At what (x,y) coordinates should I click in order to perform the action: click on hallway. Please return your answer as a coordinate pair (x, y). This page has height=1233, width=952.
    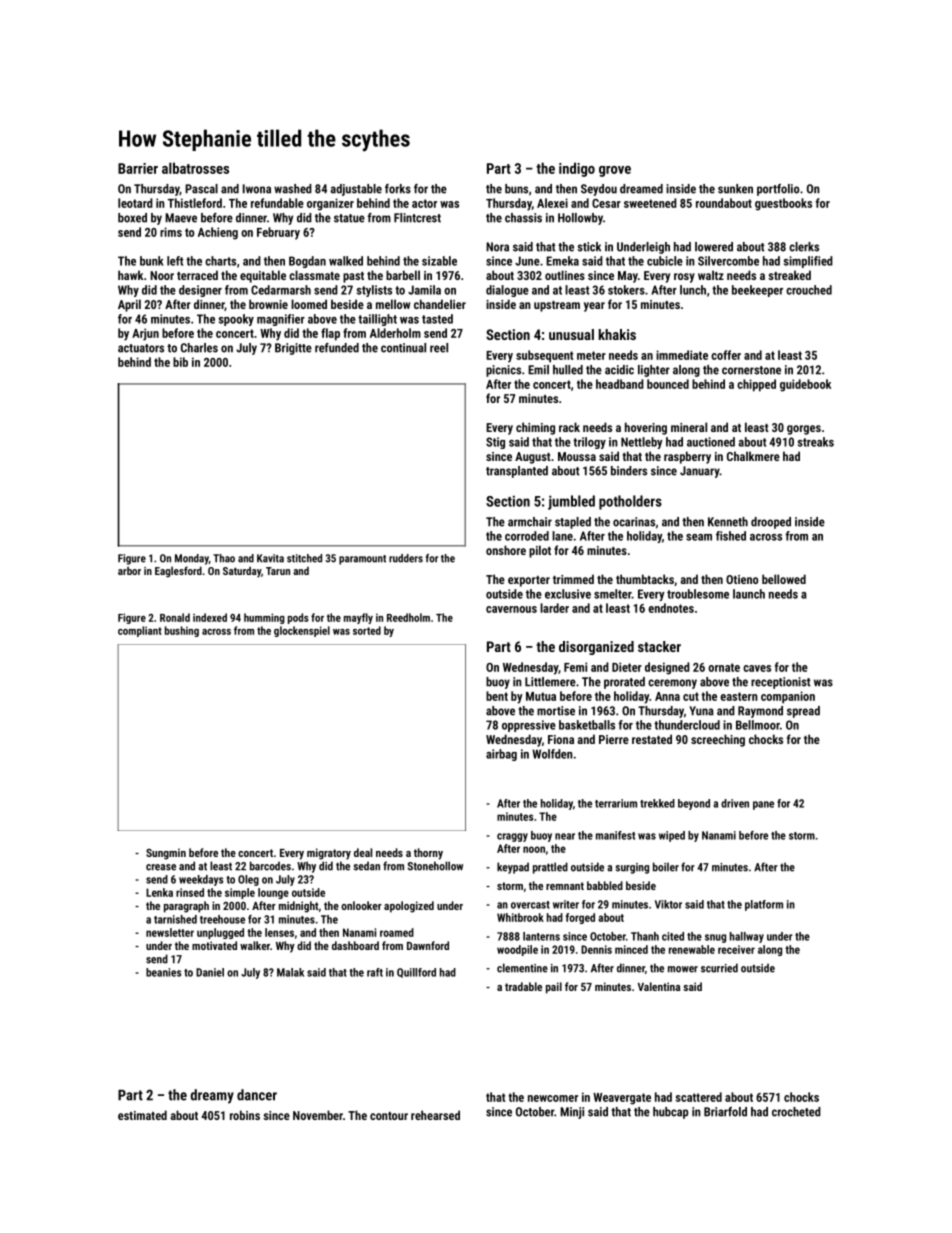
    Looking at the image, I should click on (747, 937).
